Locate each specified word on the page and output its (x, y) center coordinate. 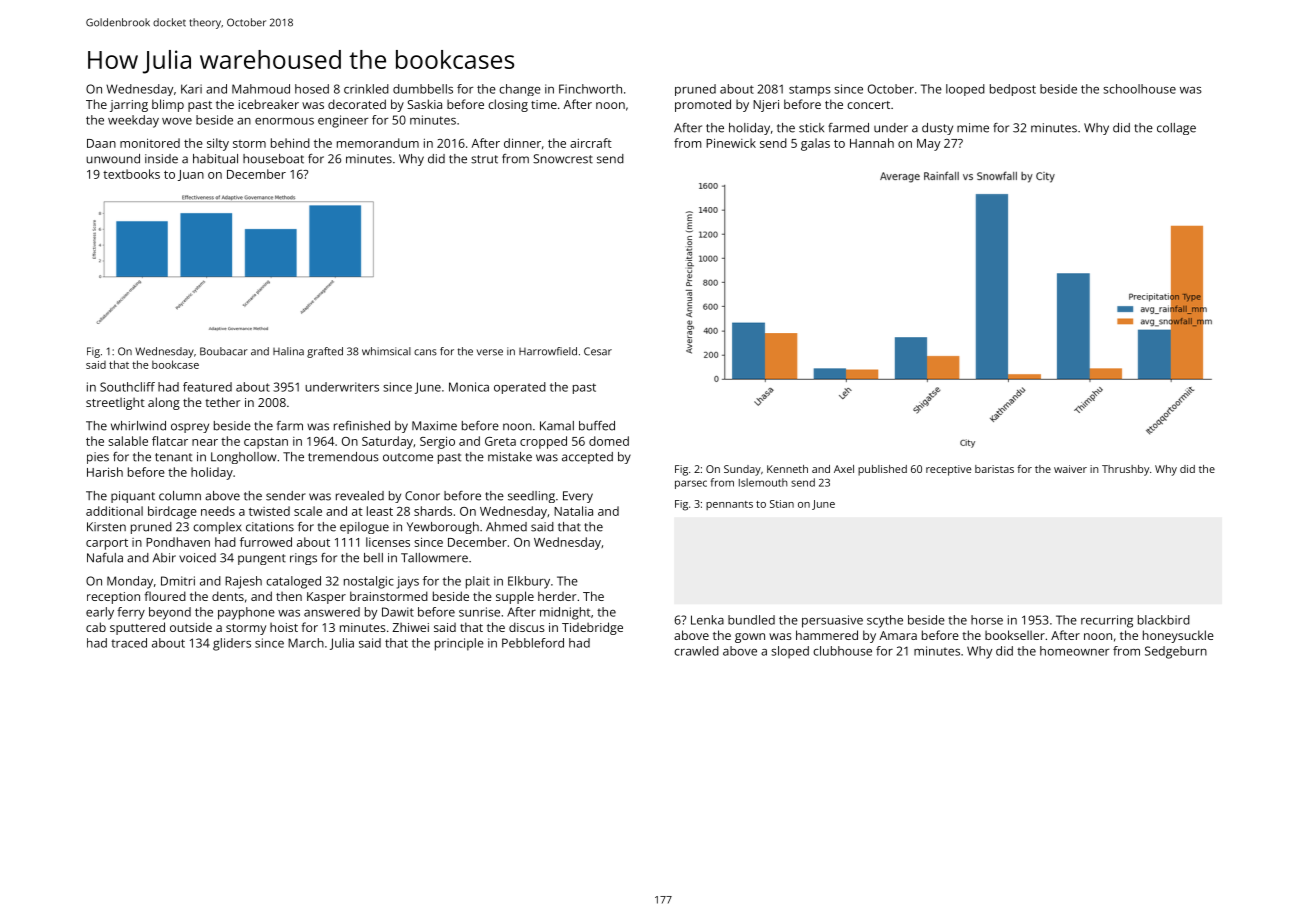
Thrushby (1125, 470)
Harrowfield (548, 351)
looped (965, 90)
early (100, 613)
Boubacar (224, 351)
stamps (810, 90)
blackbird (1164, 620)
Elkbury (529, 582)
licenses (388, 542)
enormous (284, 121)
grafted (325, 352)
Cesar (598, 351)
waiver (1070, 469)
